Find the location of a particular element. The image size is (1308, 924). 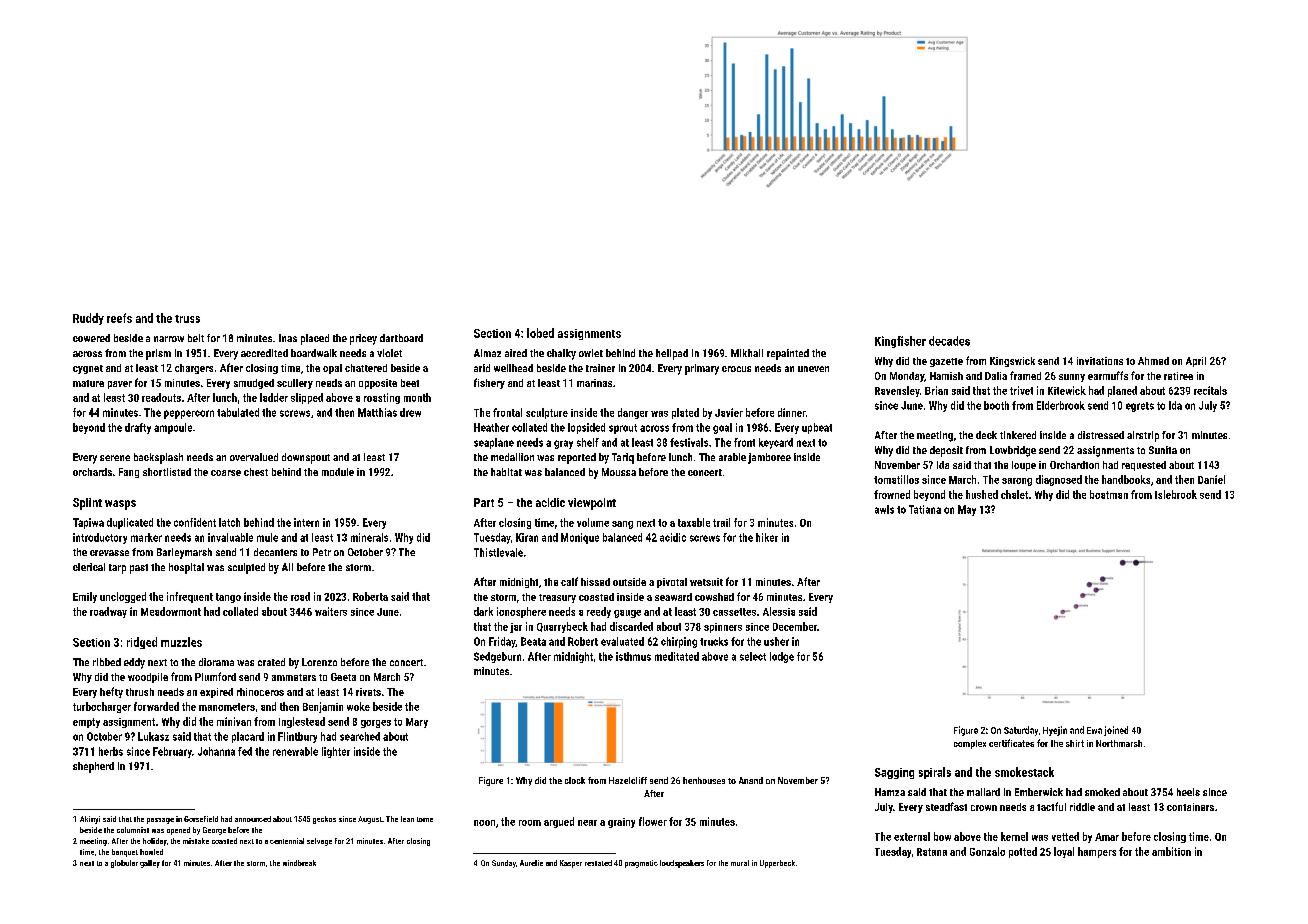

Daniel is located at coordinates (1211, 479).
